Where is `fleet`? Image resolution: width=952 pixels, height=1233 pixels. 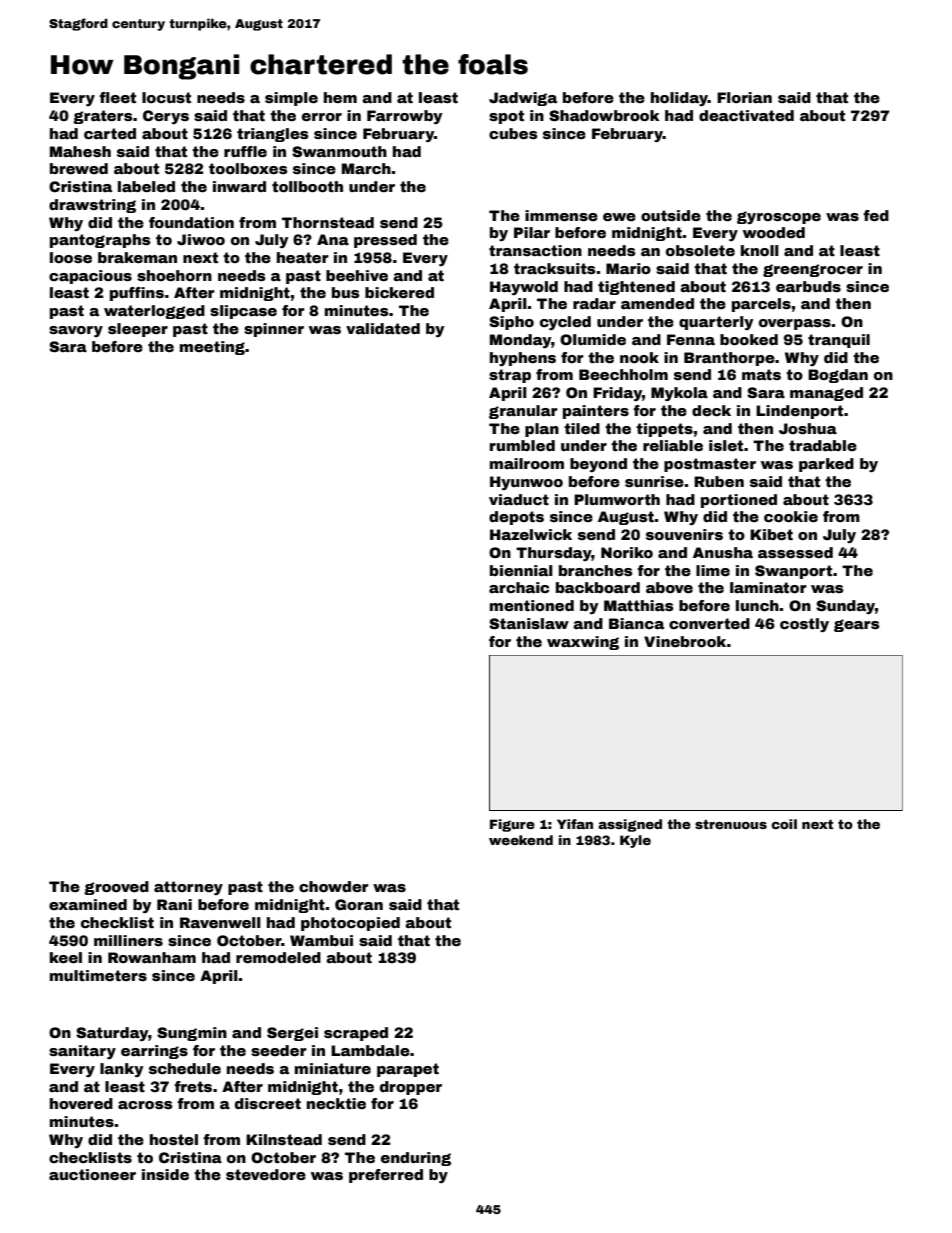
fleet is located at coordinates (117, 97).
